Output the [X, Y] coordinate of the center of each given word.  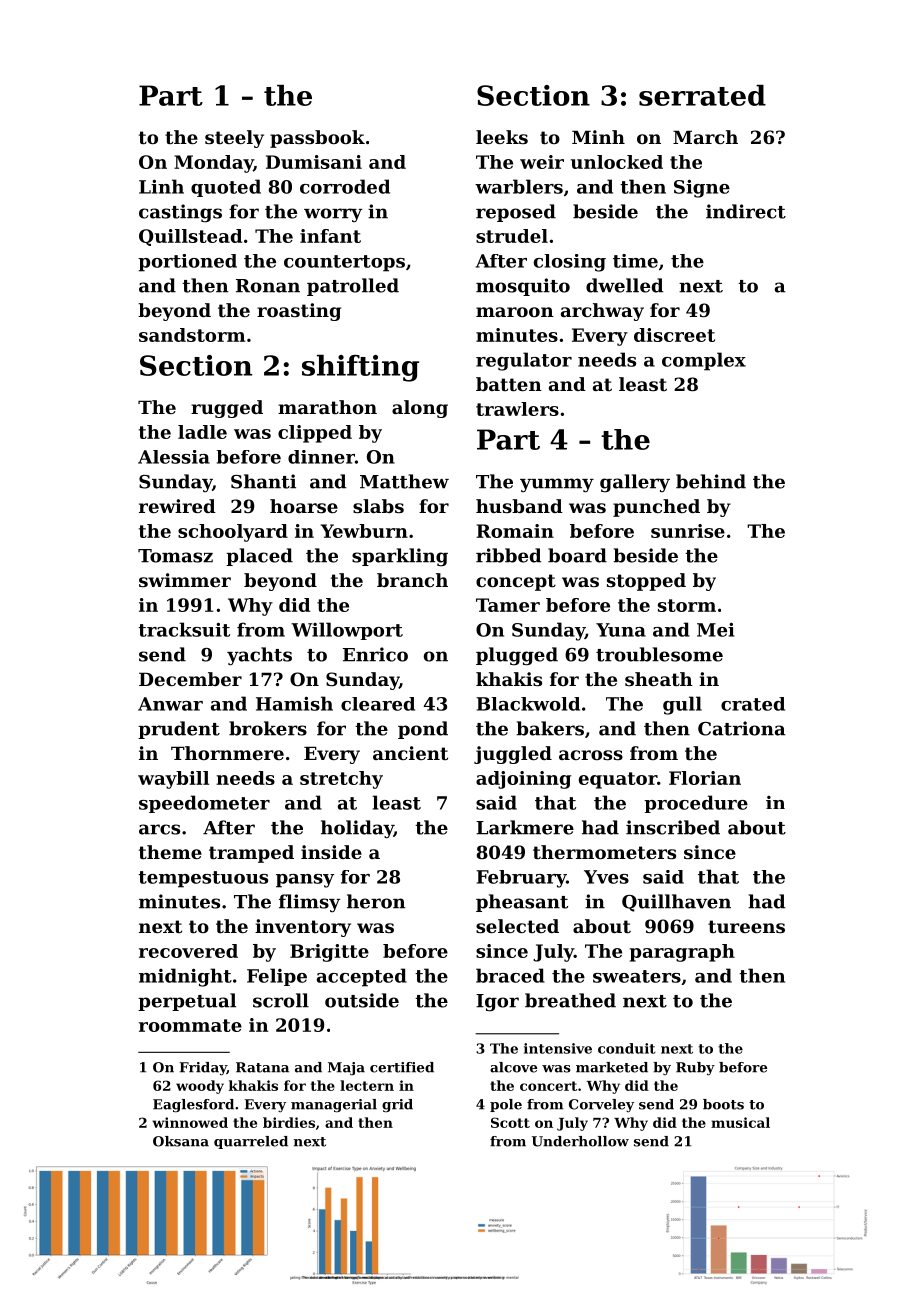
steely [234, 139]
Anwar [170, 704]
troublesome [659, 654]
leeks [502, 137]
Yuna [621, 630]
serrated [702, 95]
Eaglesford [193, 1106]
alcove [513, 1067]
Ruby [695, 1069]
